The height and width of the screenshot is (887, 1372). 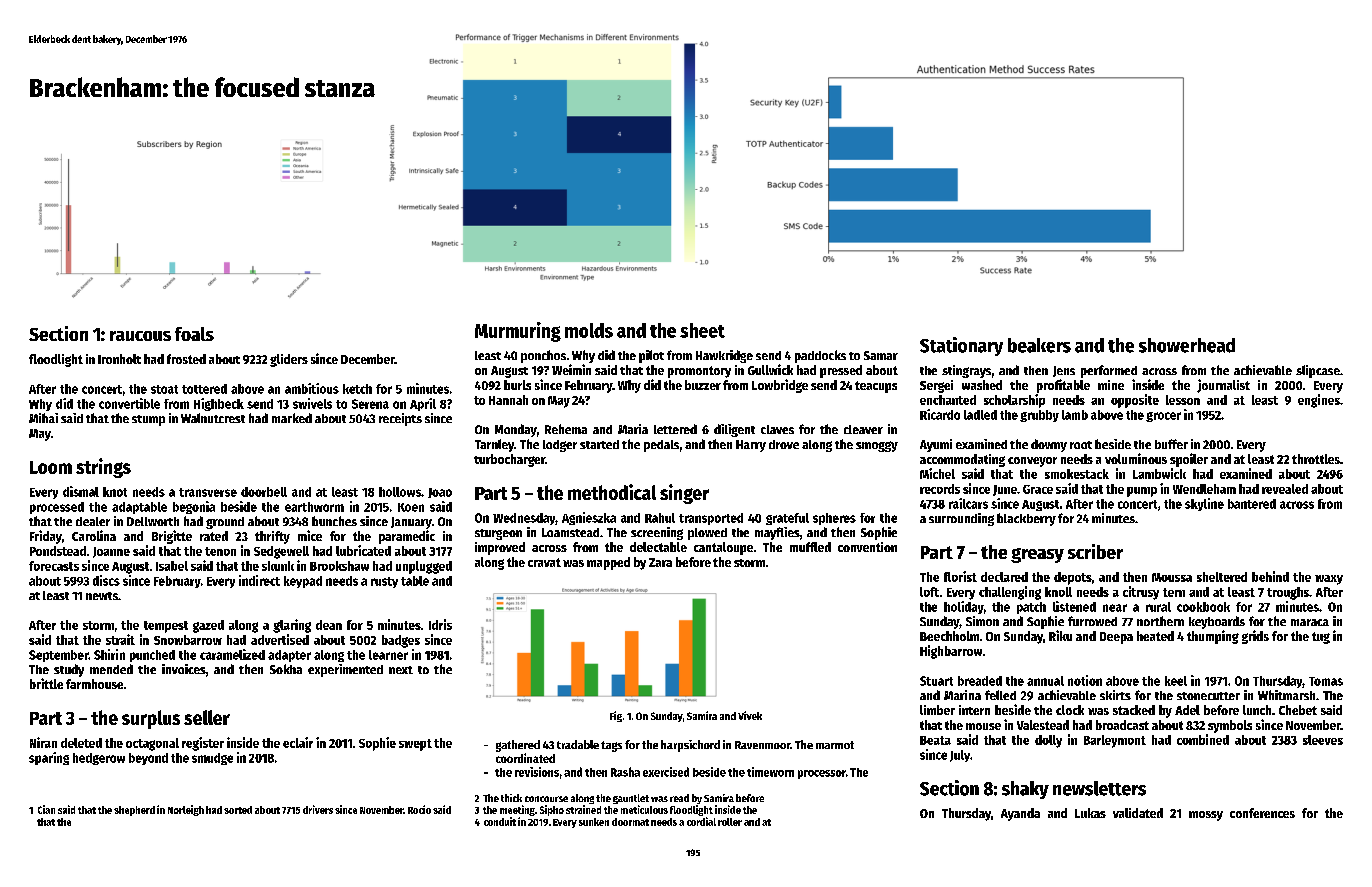 What do you see at coordinates (186, 810) in the screenshot?
I see `Norleigh` at bounding box center [186, 810].
